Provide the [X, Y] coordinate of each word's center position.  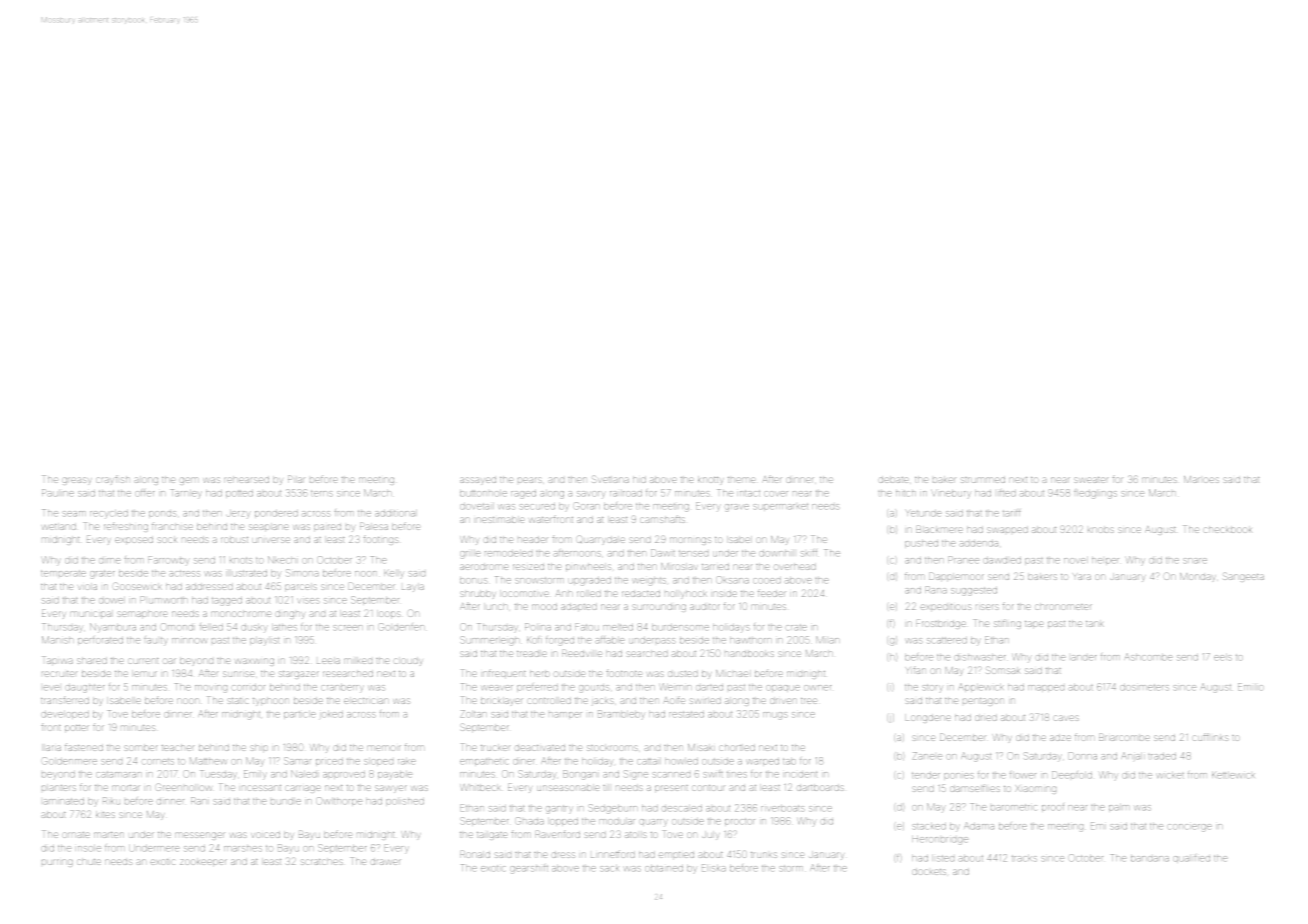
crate [796, 627]
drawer [386, 862]
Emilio [1250, 686]
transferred [65, 701]
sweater [1091, 480]
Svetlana [610, 479]
